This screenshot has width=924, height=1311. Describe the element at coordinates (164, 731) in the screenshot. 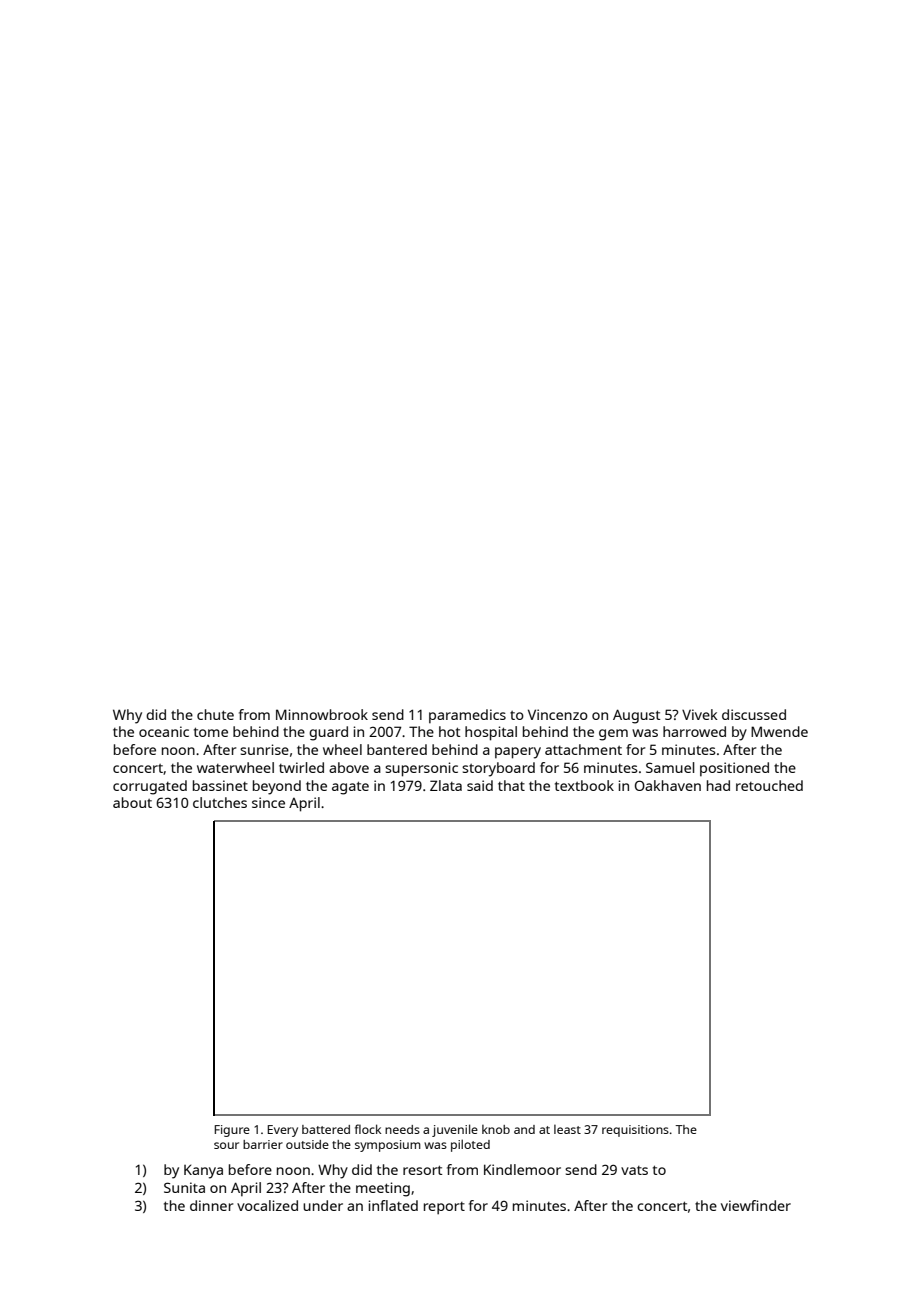

I see `oceanic` at that location.
